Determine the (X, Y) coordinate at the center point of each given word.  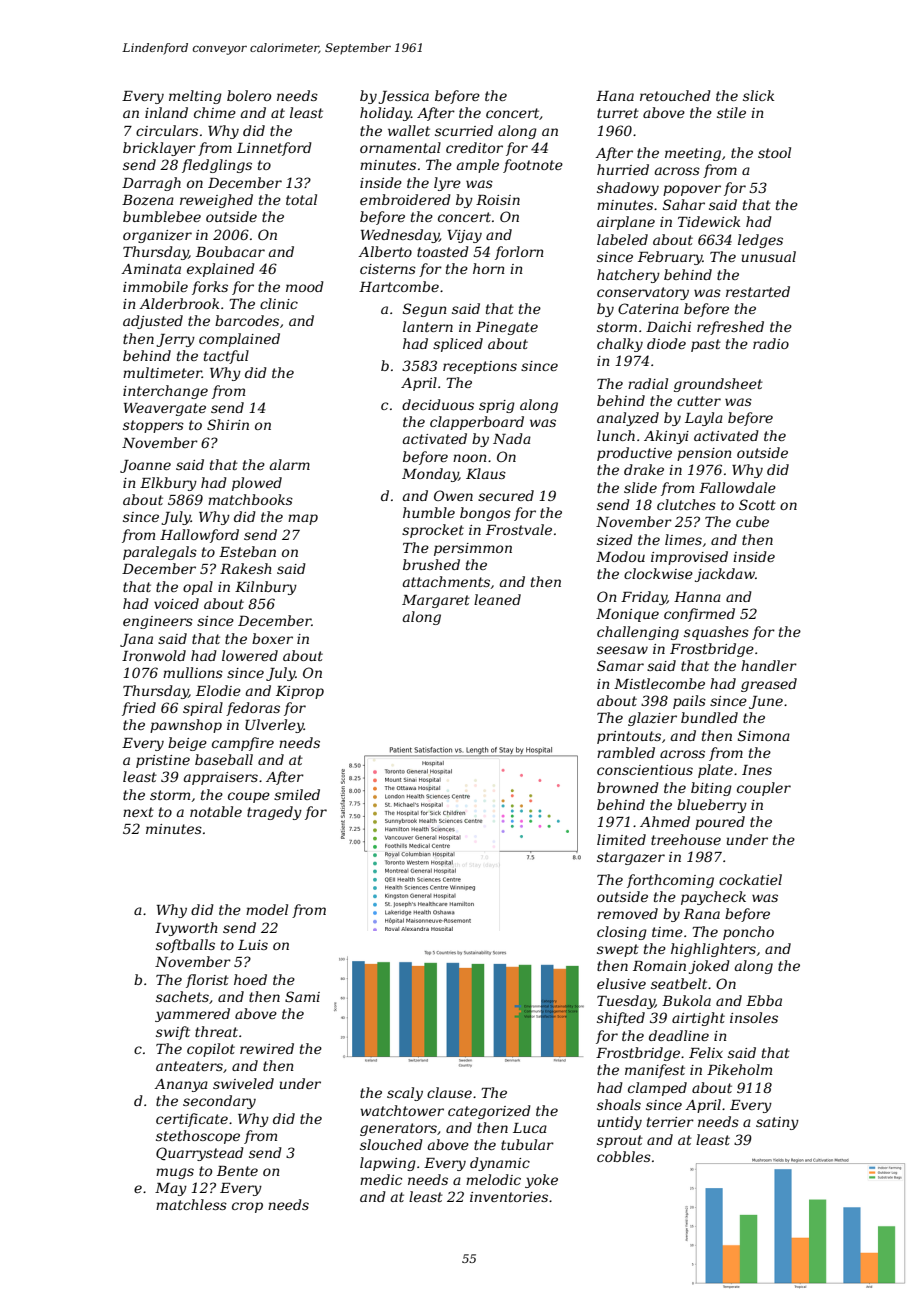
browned (628, 787)
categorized (489, 1112)
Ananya (181, 1085)
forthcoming (670, 881)
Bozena (148, 200)
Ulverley (274, 726)
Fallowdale (737, 487)
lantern (428, 326)
